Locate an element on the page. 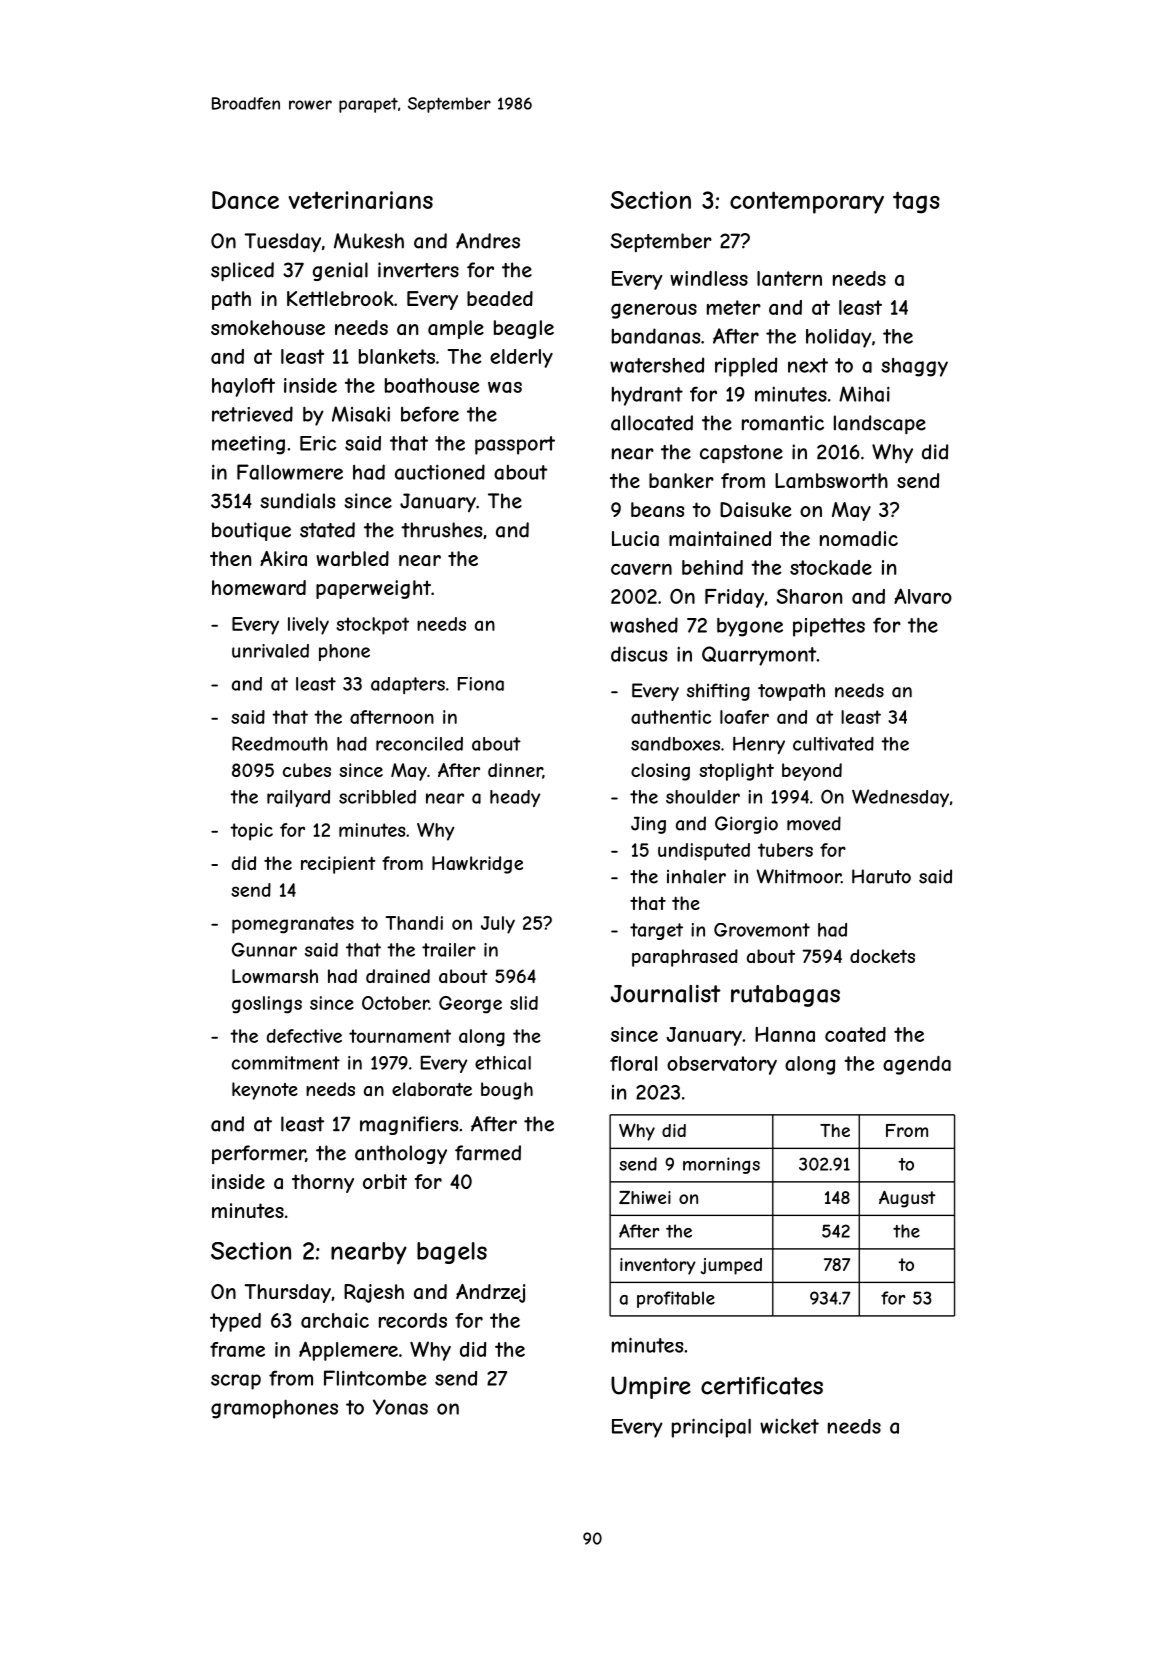 This document has height=1654, width=1165. Fiona is located at coordinates (481, 684).
